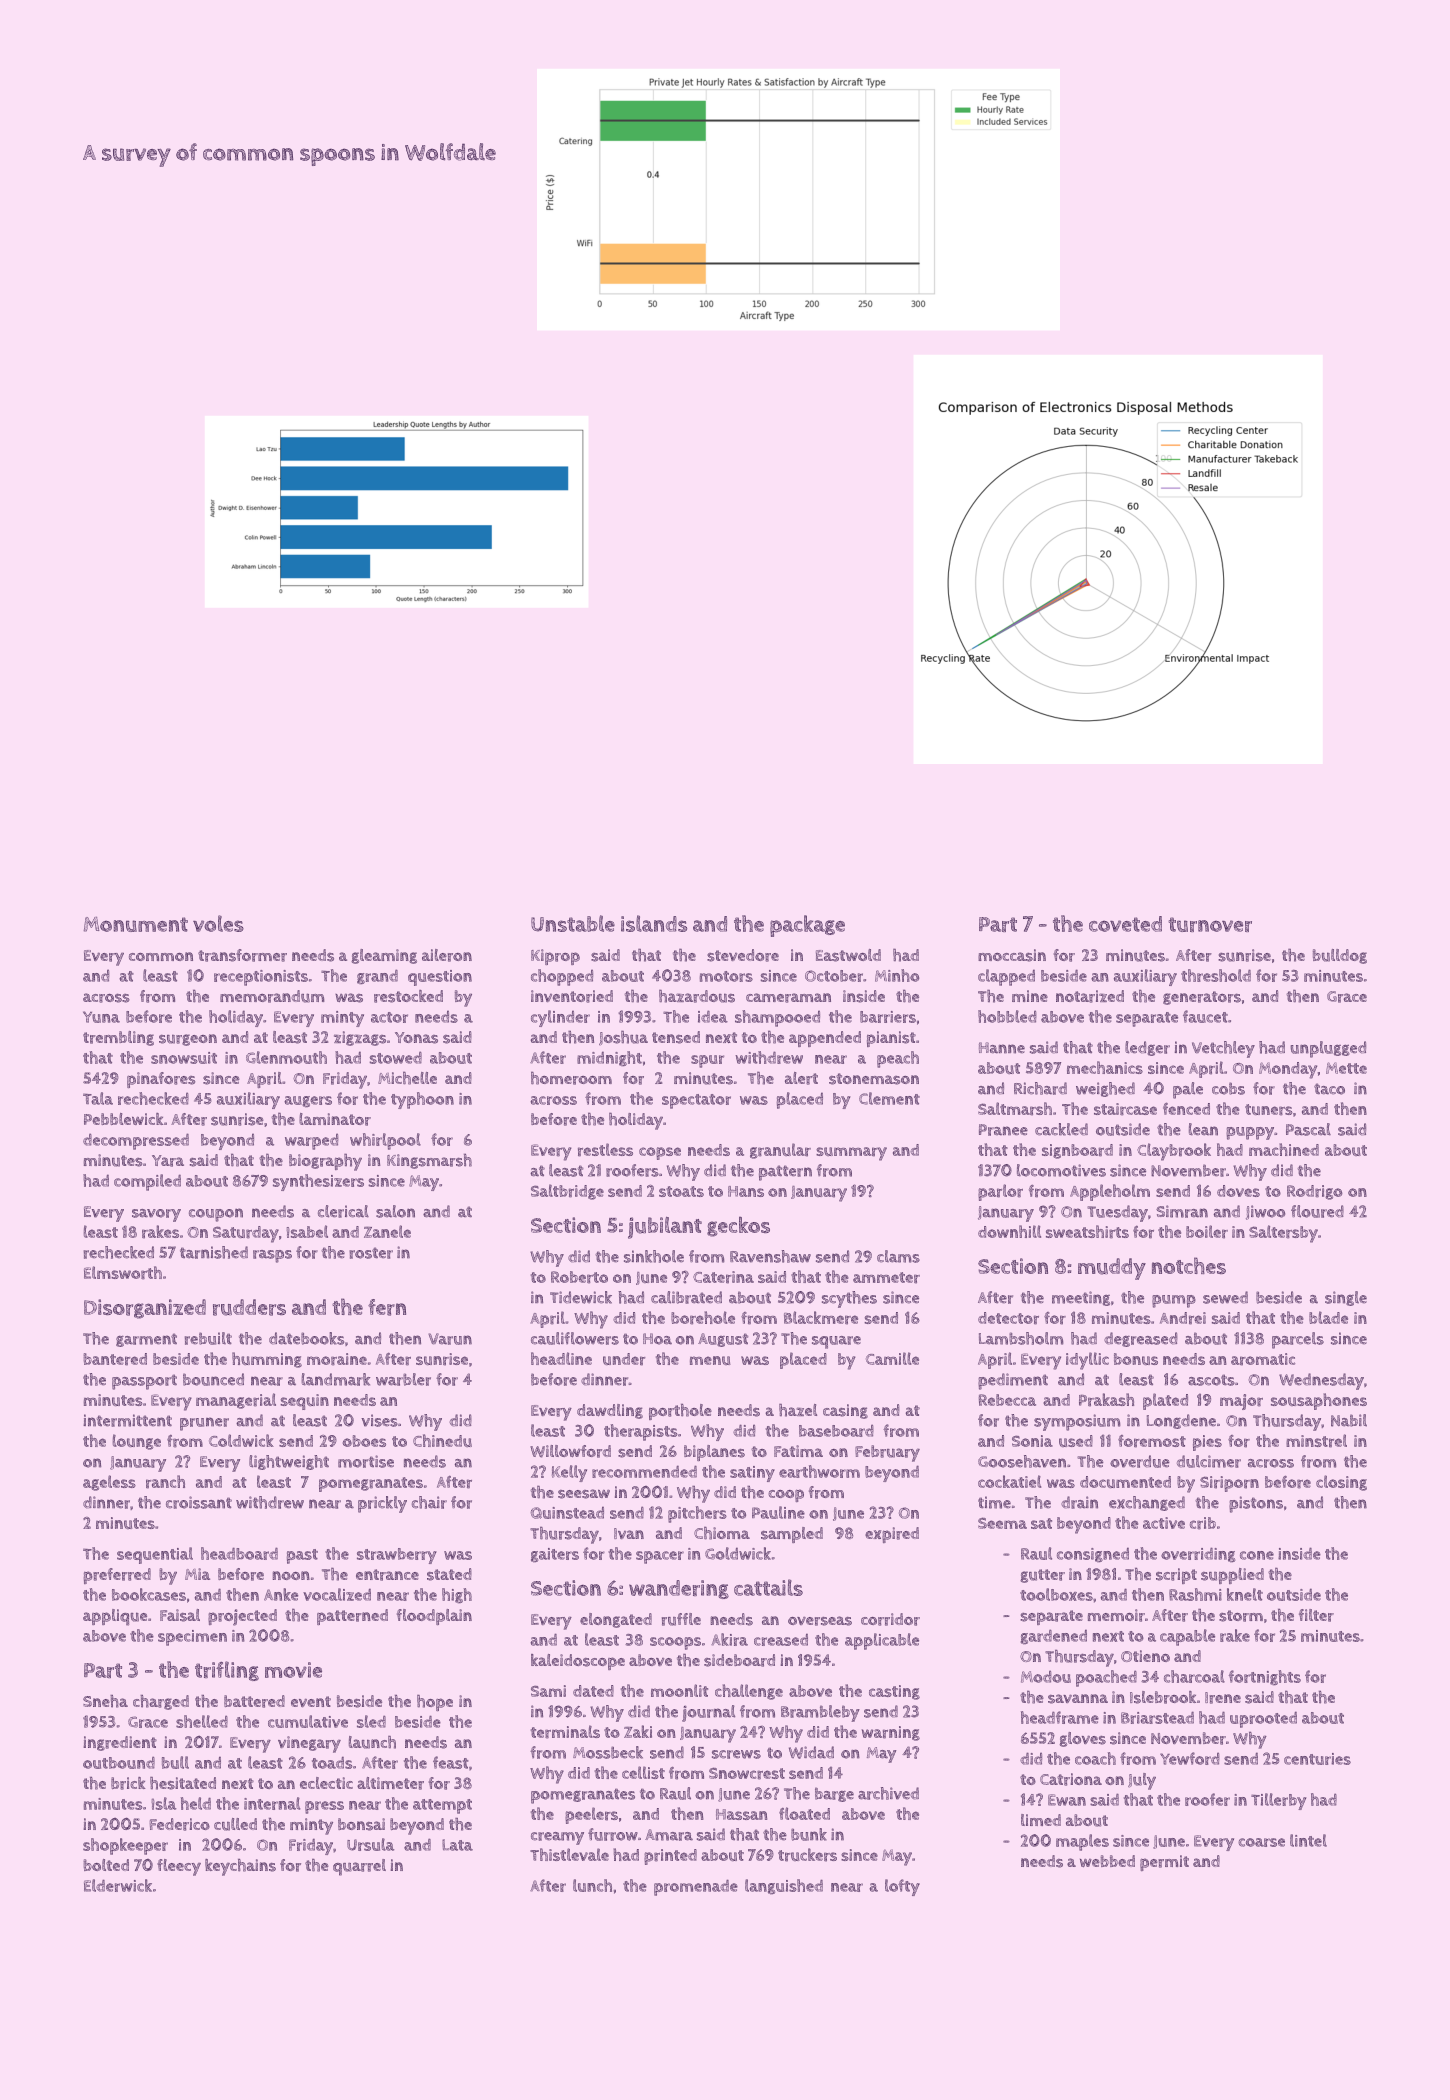 This page has height=2100, width=1450. What do you see at coordinates (573, 923) in the page?
I see `Unstable` at bounding box center [573, 923].
